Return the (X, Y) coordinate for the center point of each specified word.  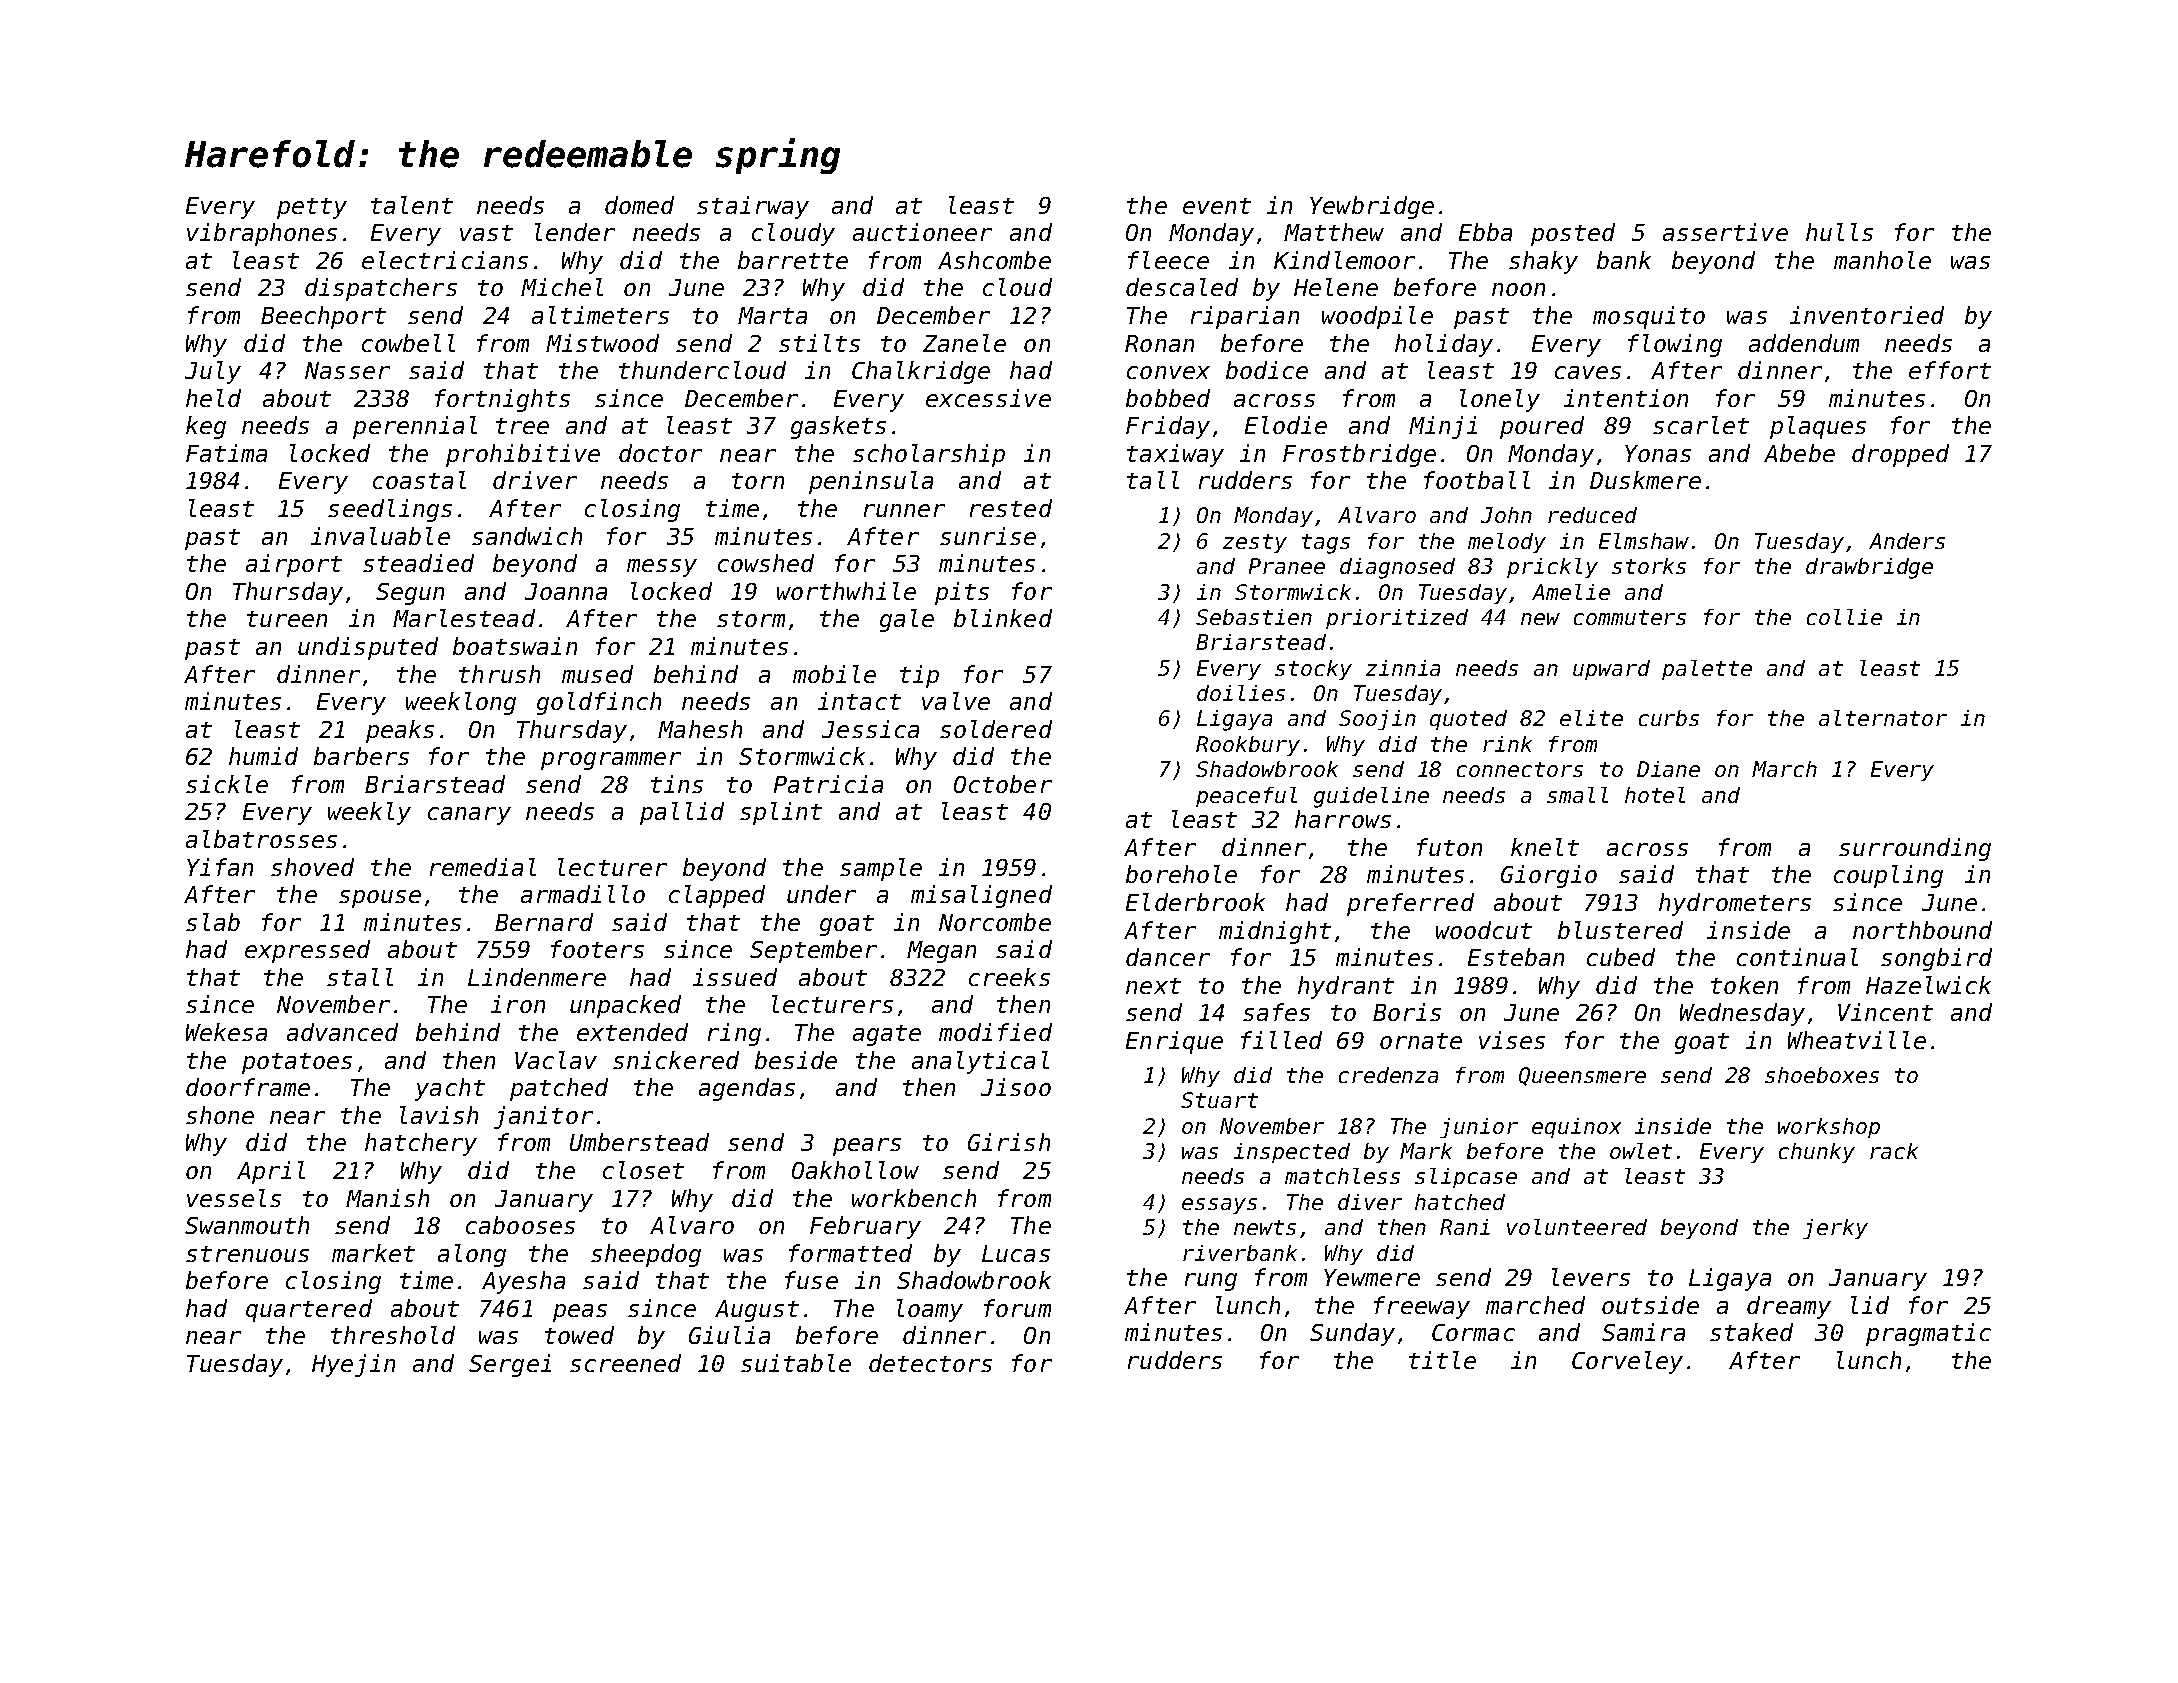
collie (1844, 617)
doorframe (248, 1087)
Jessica (870, 729)
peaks (400, 731)
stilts (819, 343)
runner (904, 510)
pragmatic (1928, 1334)
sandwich (527, 536)
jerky (1835, 1229)
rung (1211, 1282)
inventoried (1867, 315)
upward (1611, 670)
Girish (1009, 1142)
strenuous (247, 1254)
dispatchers (381, 289)
